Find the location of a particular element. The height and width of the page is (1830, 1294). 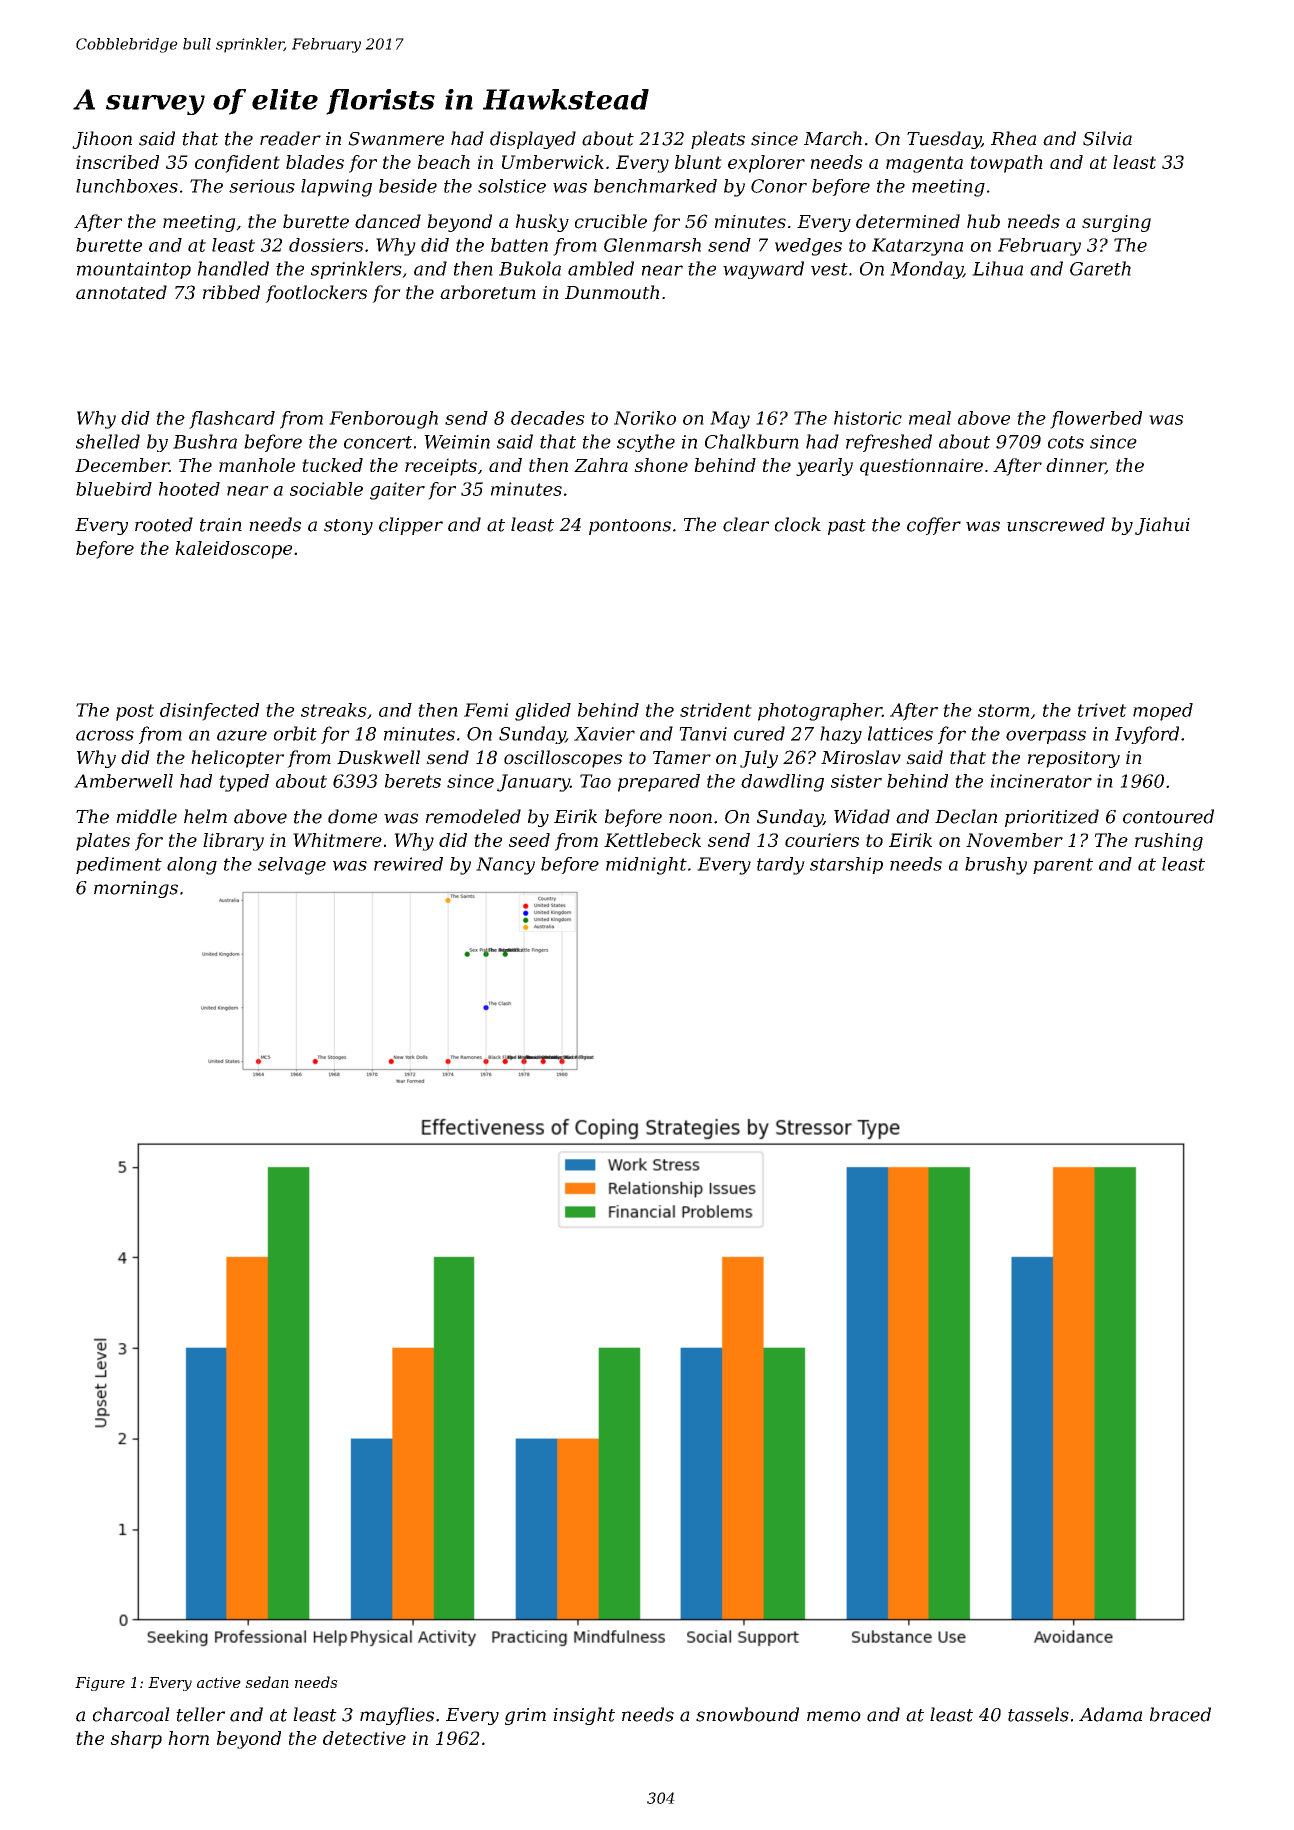

Figure is located at coordinates (100, 1684).
